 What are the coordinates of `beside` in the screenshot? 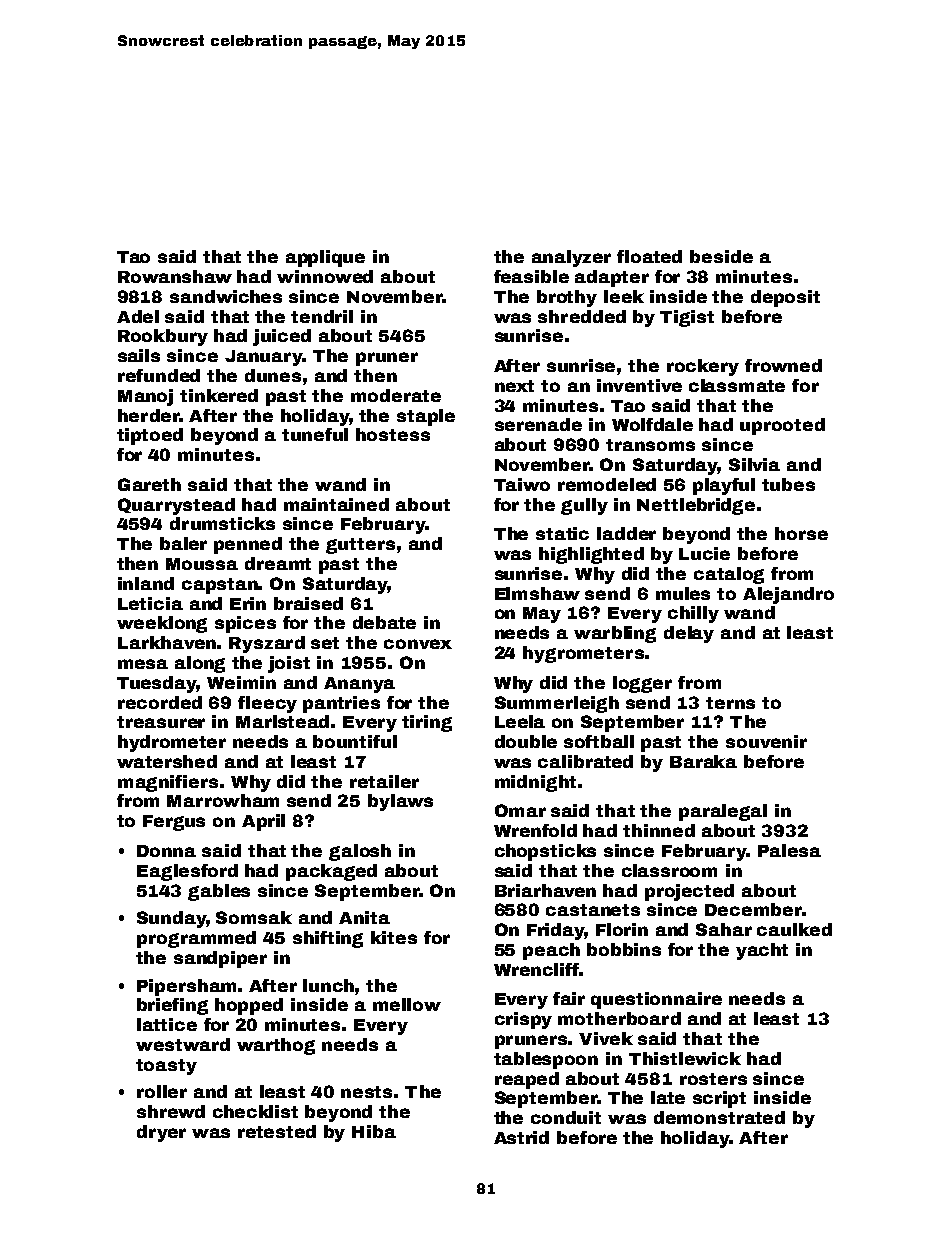 It's located at (721, 256).
